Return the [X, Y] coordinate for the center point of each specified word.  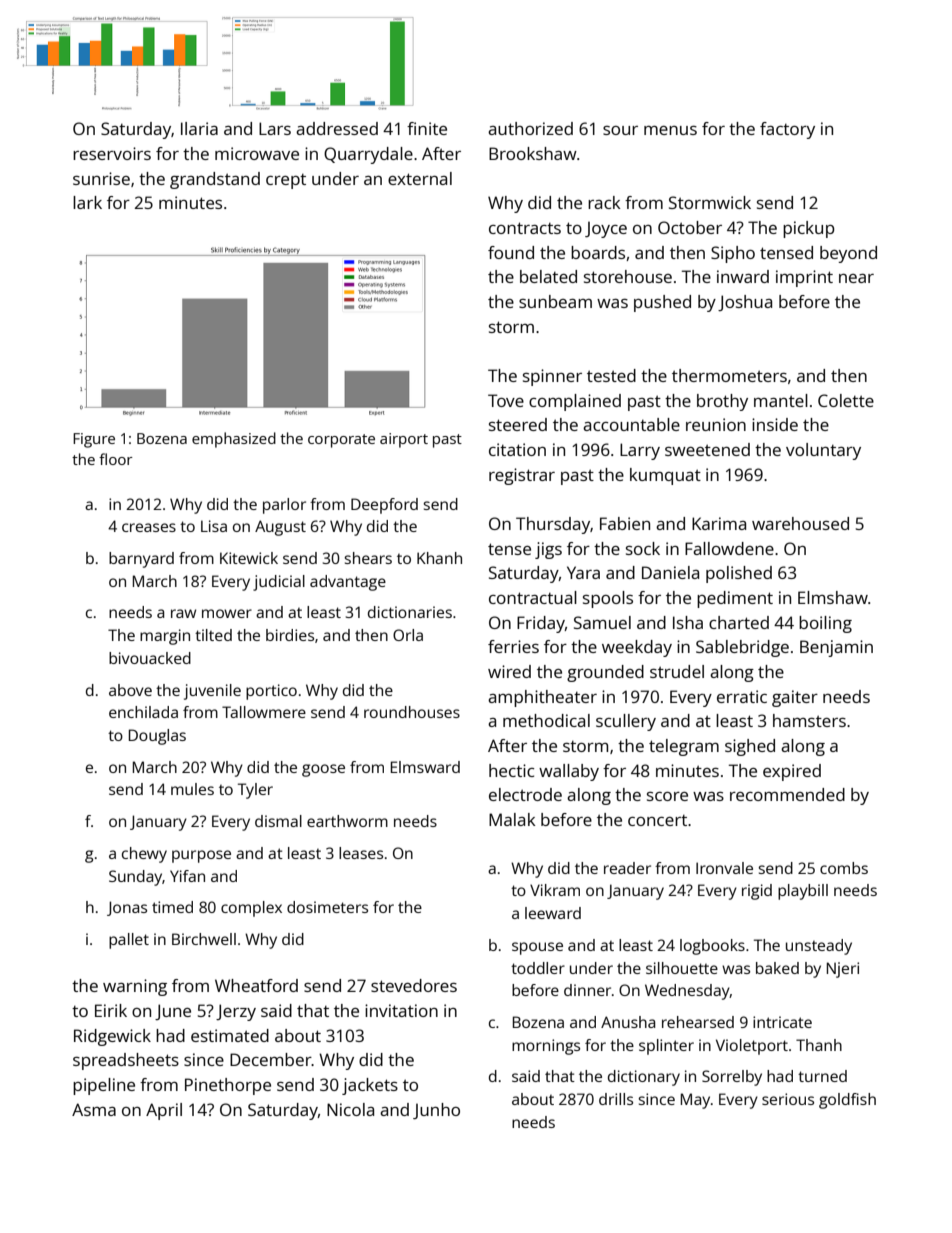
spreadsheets [126, 1061]
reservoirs [112, 153]
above [130, 690]
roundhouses [412, 712]
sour [620, 130]
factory [787, 130]
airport [404, 440]
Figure [94, 440]
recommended [787, 794]
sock [643, 548]
